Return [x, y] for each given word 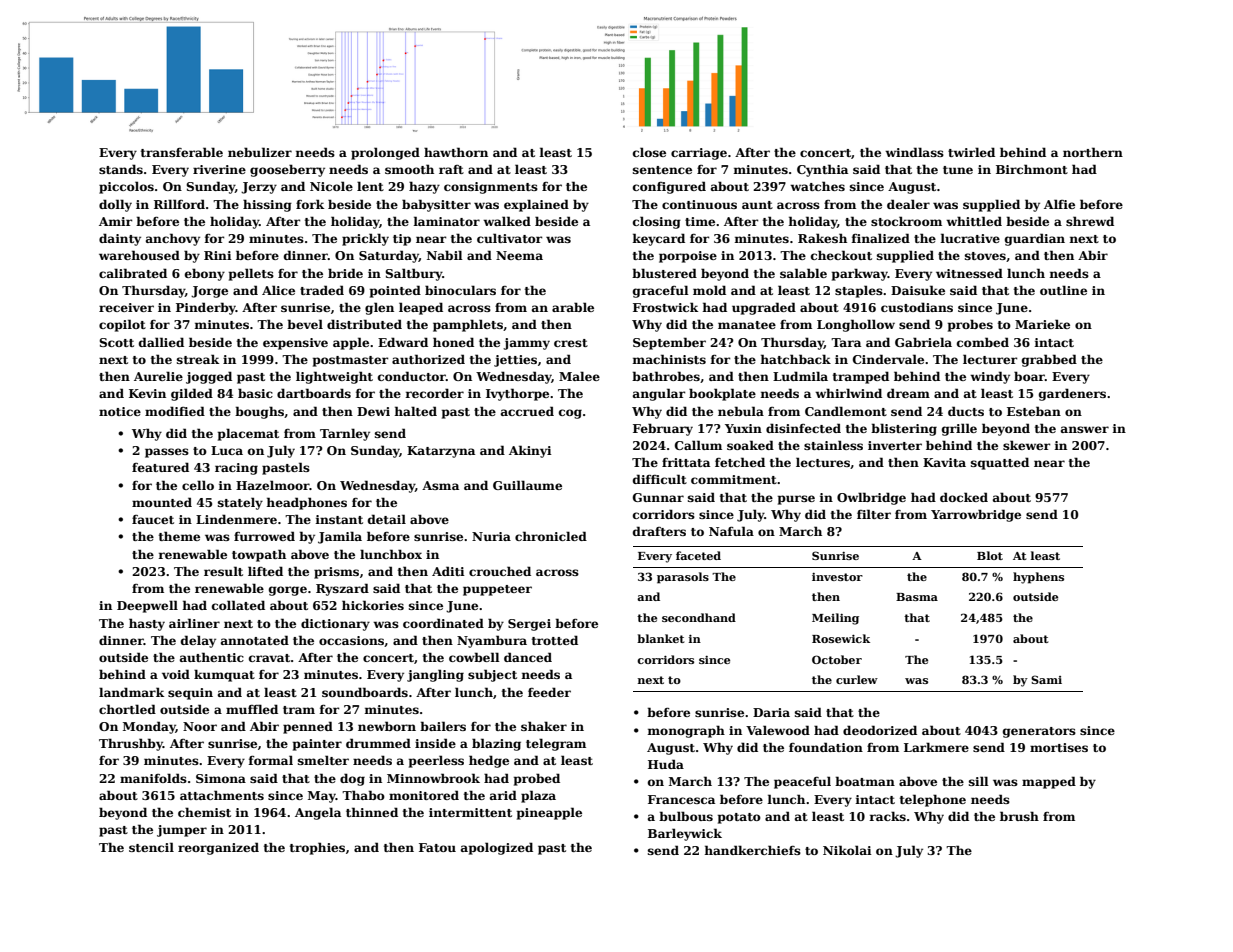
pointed [395, 291]
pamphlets [468, 325]
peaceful [802, 782]
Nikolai [847, 850]
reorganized [218, 848]
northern [1093, 152]
